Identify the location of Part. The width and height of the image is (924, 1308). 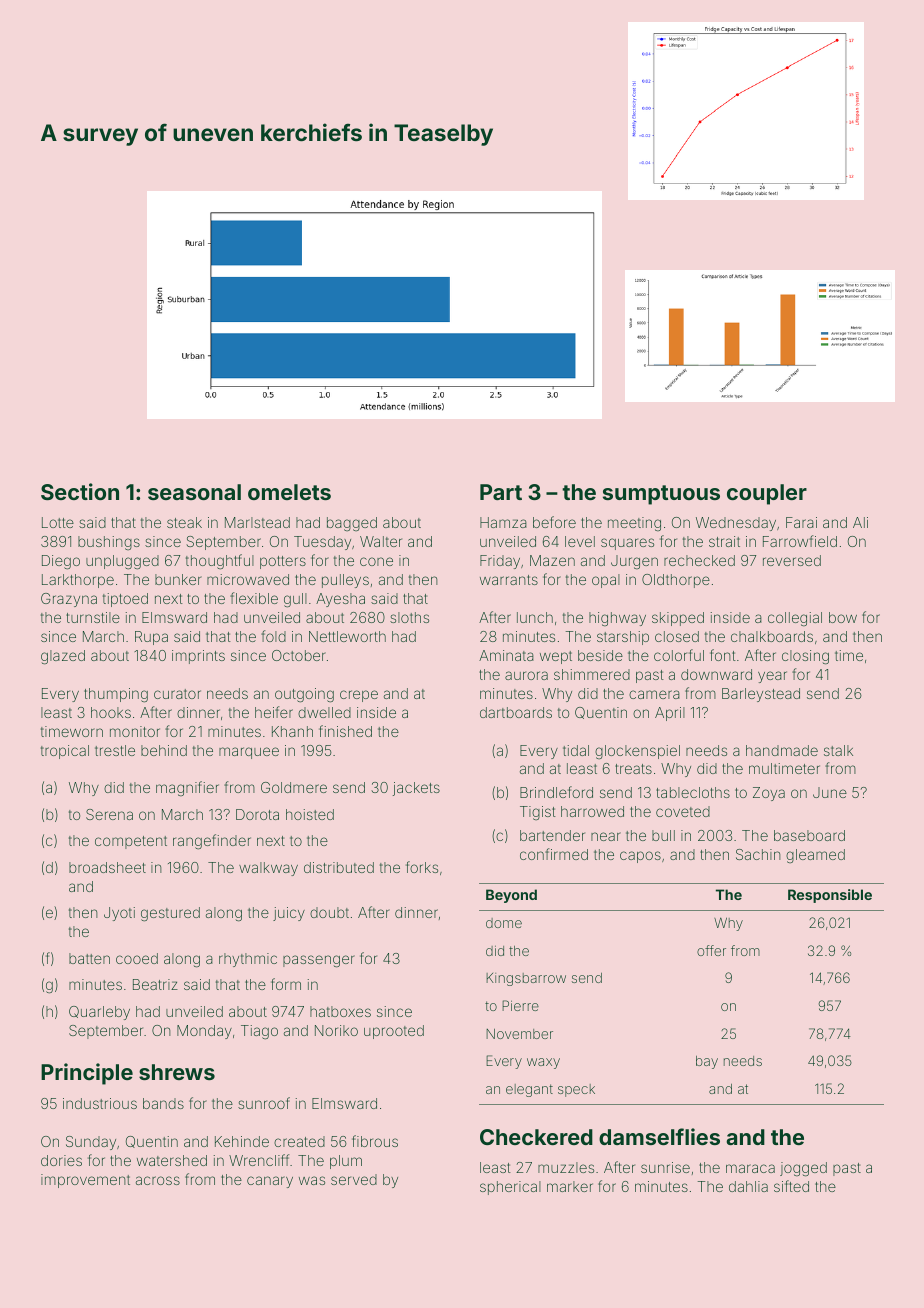
(501, 492).
